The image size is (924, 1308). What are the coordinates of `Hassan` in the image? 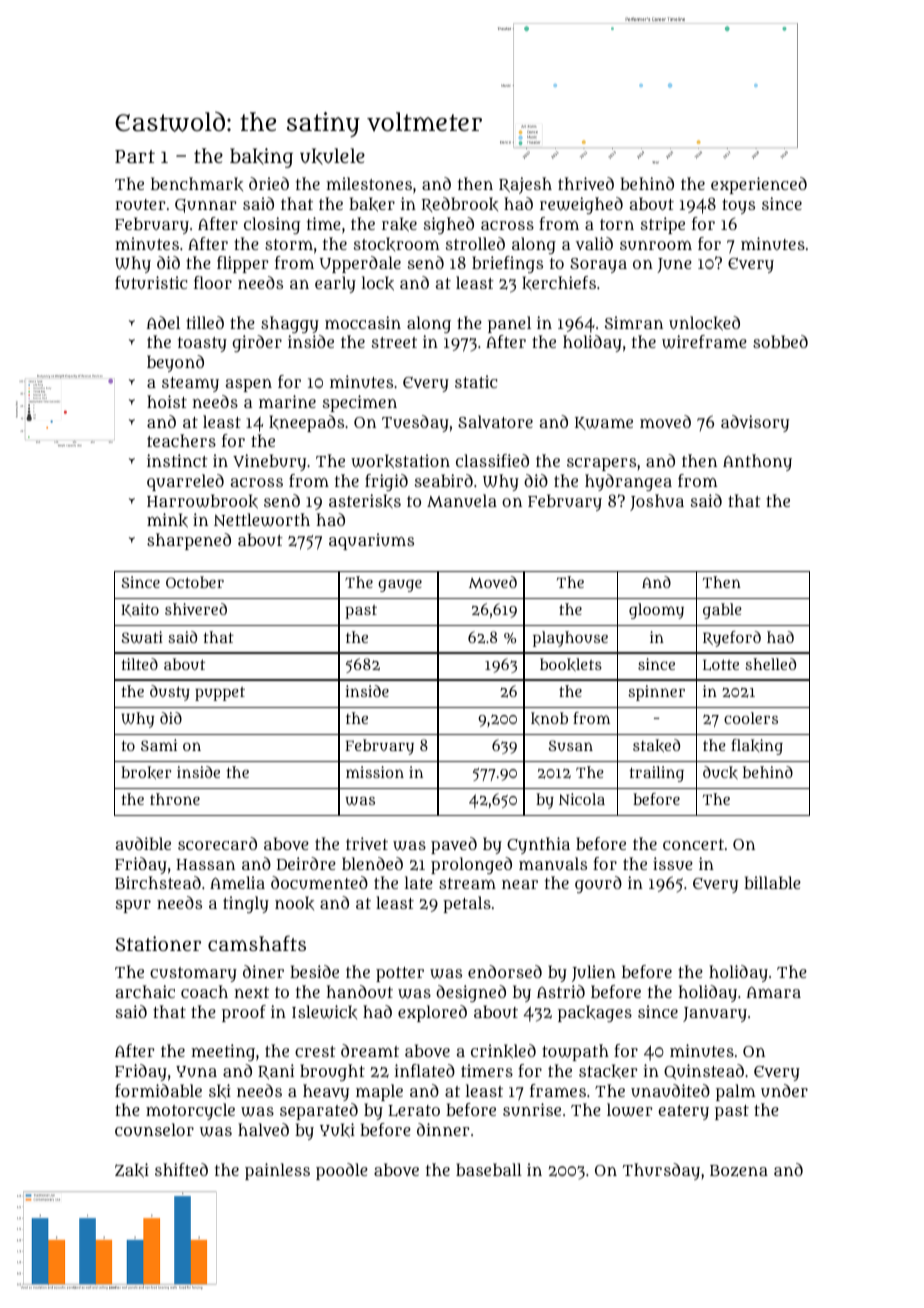 It's located at (205, 864).
